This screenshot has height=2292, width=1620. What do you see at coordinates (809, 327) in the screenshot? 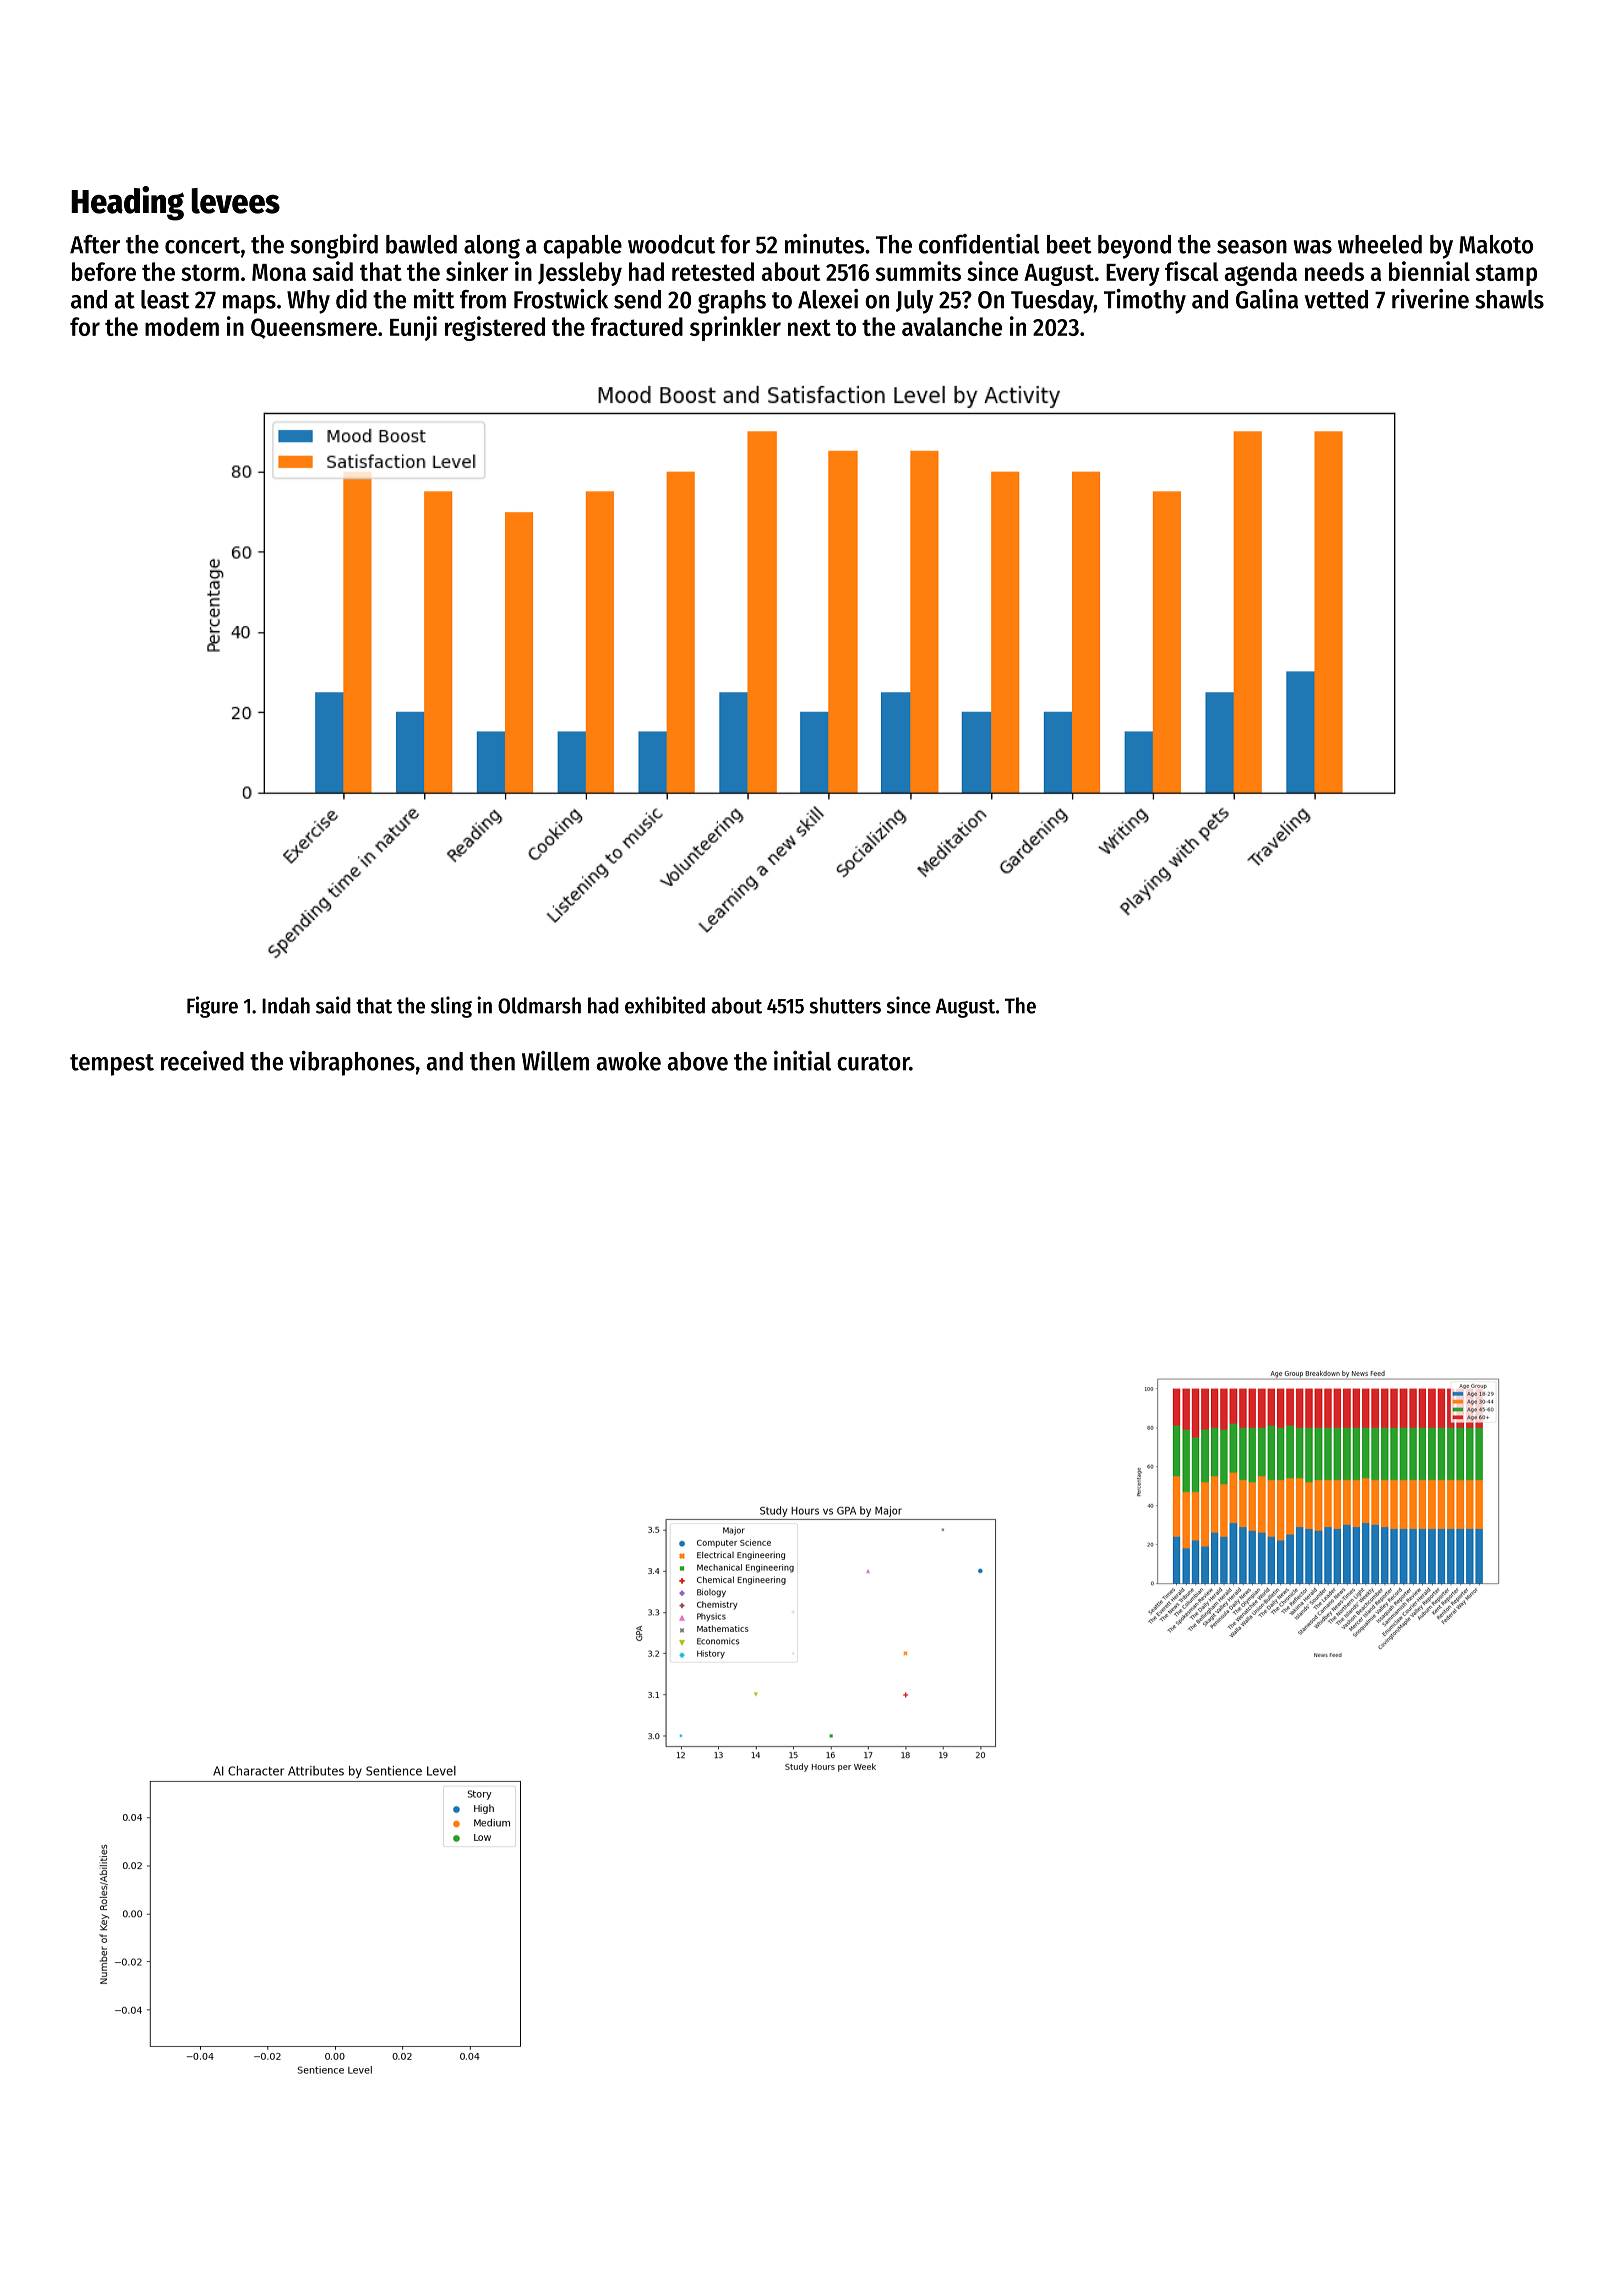
I see `next` at bounding box center [809, 327].
